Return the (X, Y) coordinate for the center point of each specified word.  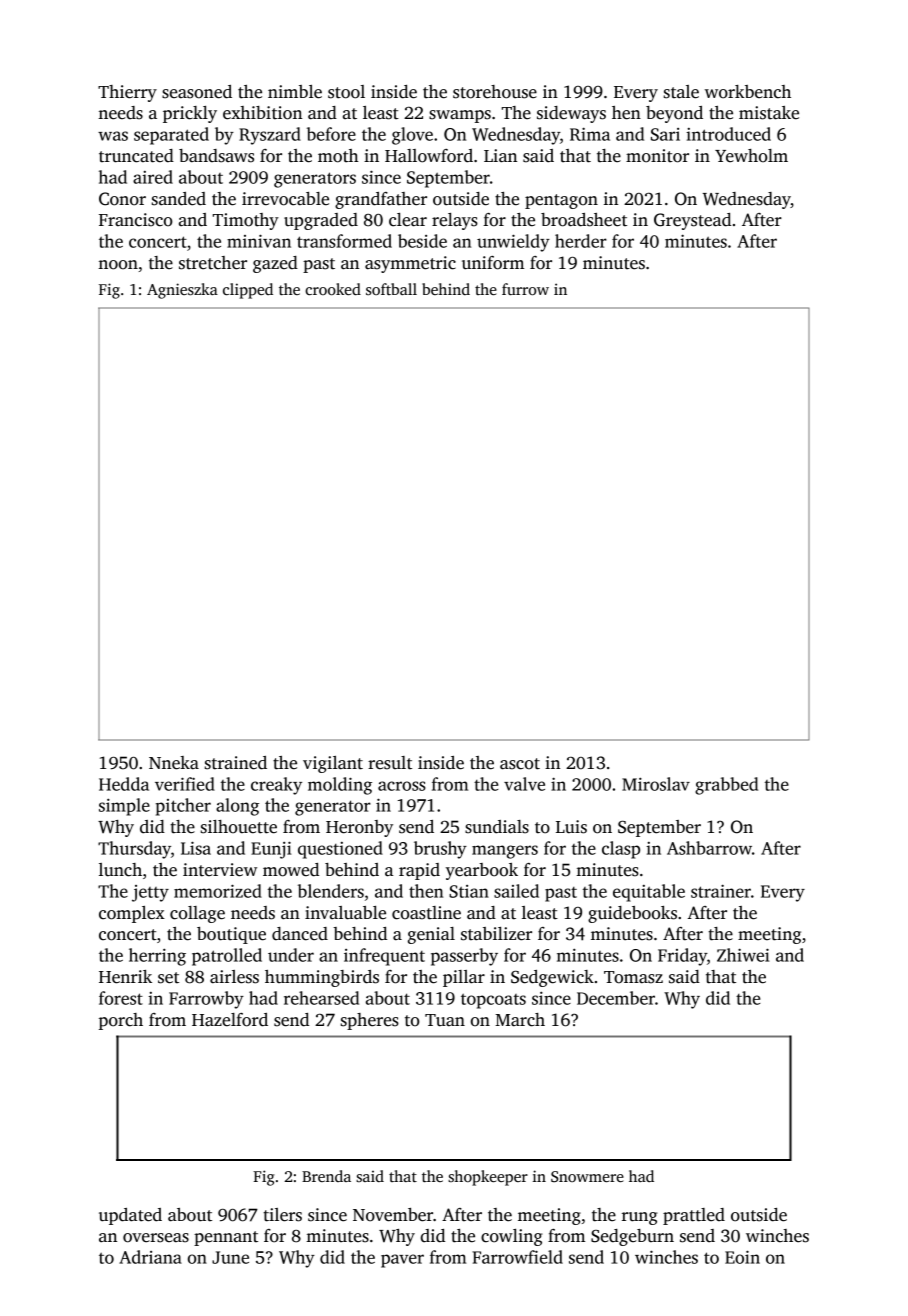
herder (581, 241)
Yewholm (751, 156)
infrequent (384, 957)
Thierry (127, 93)
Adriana (150, 1257)
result (390, 763)
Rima (590, 134)
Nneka (174, 763)
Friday (682, 957)
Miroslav (656, 784)
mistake (769, 113)
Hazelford (230, 1020)
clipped (248, 291)
